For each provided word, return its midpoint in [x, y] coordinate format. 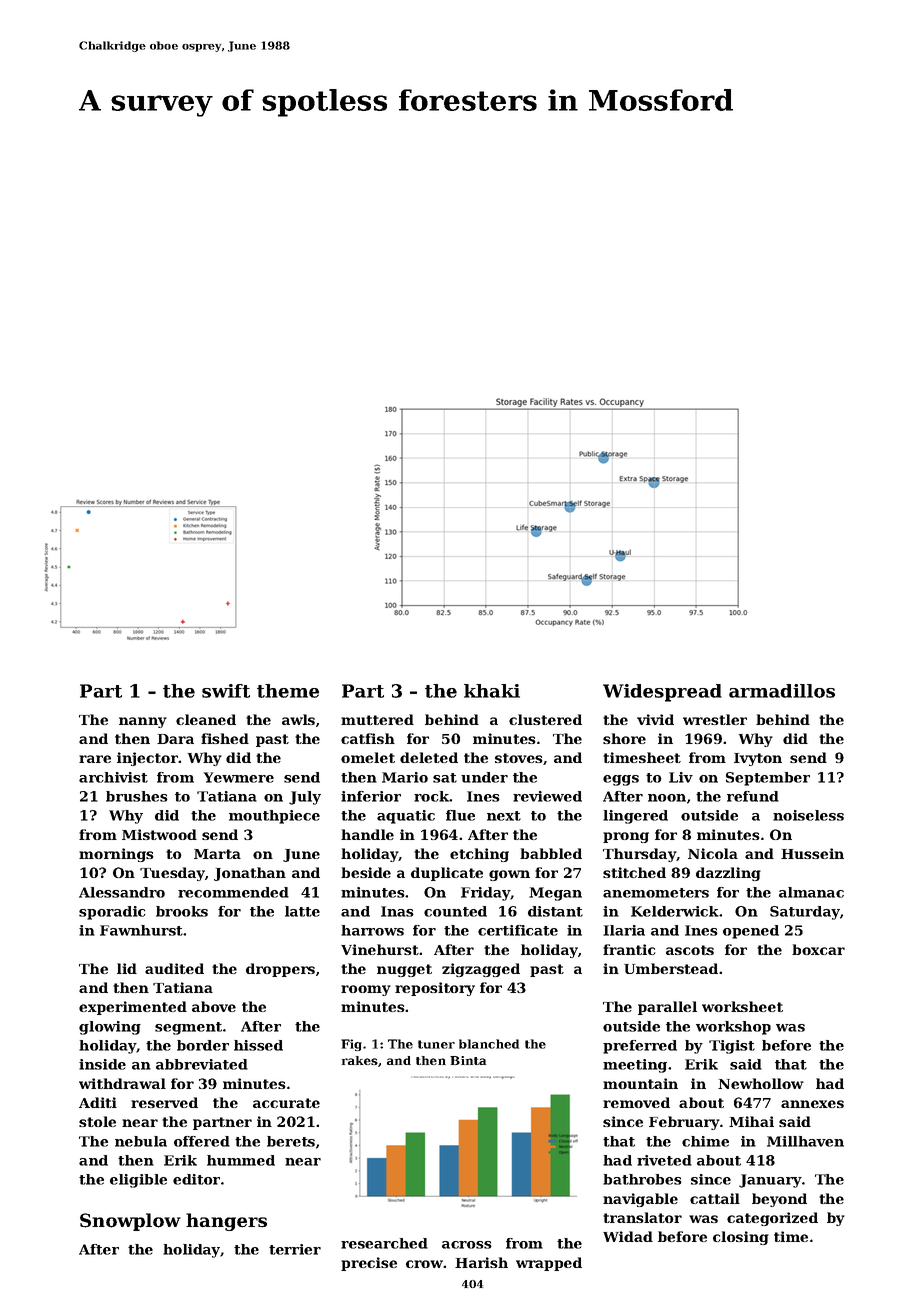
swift [226, 691]
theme [288, 691]
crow [425, 1264]
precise [369, 1264]
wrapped [549, 1264]
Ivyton [758, 759]
